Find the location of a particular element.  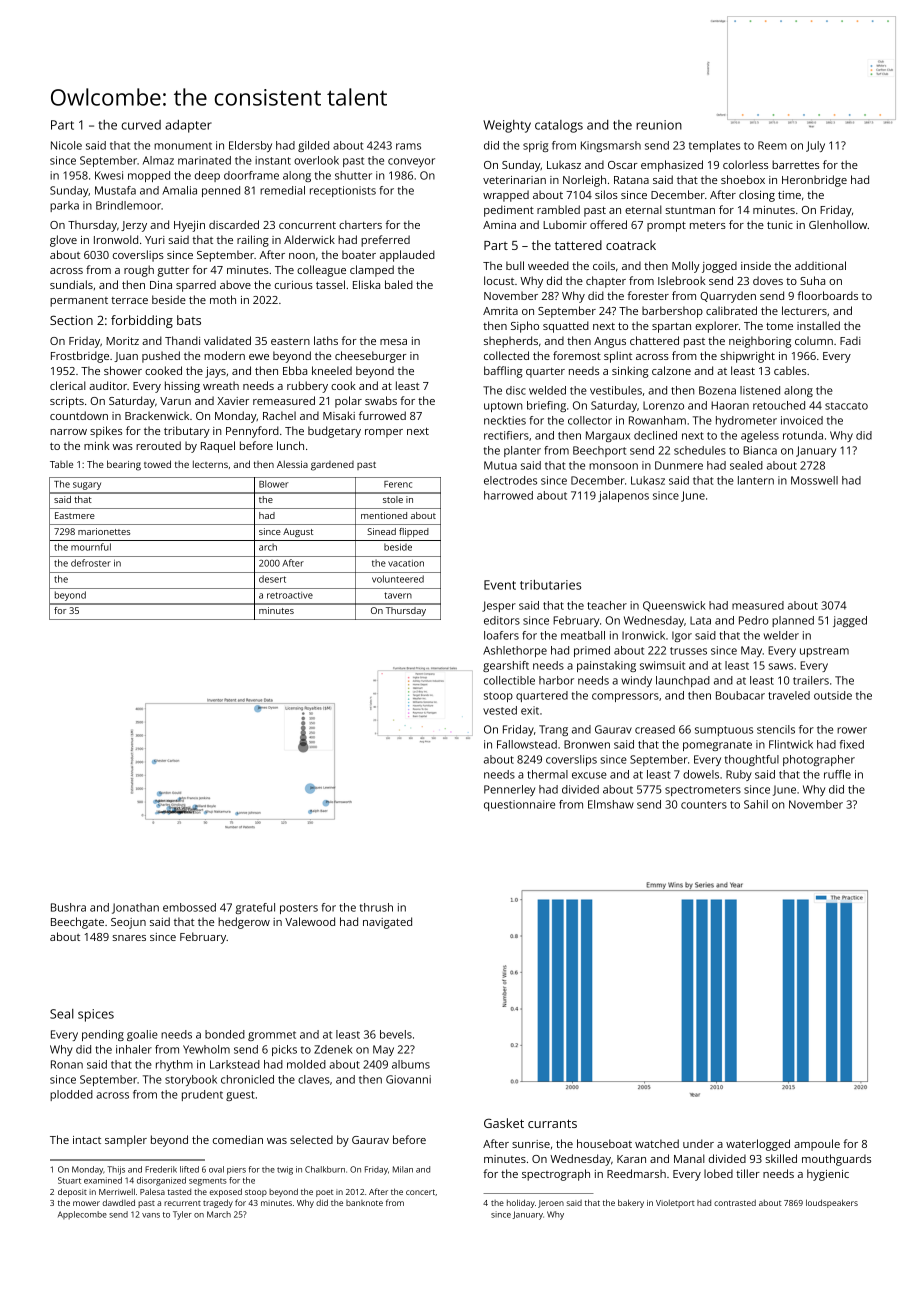

permanent is located at coordinates (79, 302).
